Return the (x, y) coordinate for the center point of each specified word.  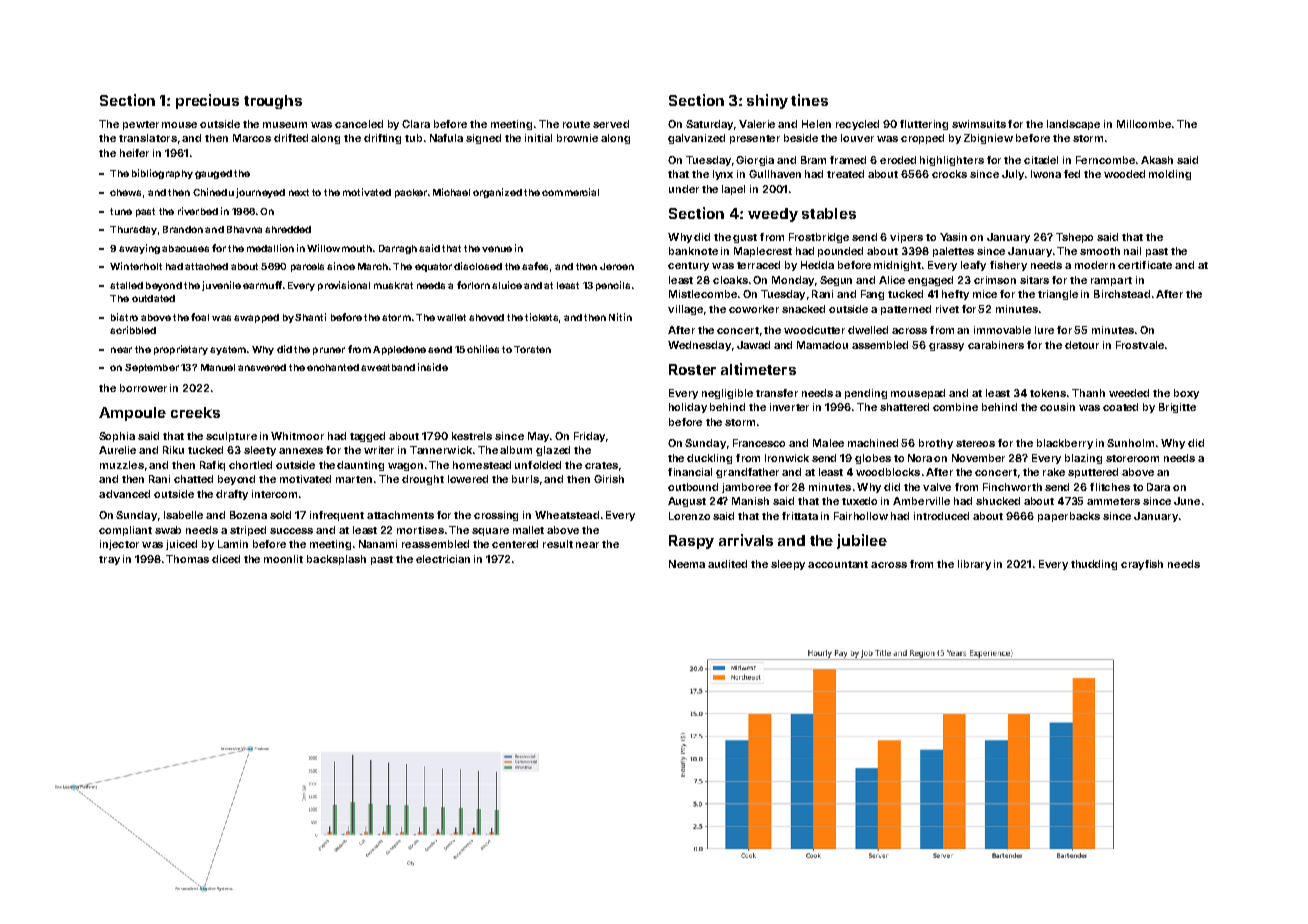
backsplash (336, 560)
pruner (329, 351)
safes (535, 266)
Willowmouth (339, 248)
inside (433, 367)
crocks (949, 174)
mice (985, 294)
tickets (541, 317)
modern (1095, 265)
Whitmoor (297, 436)
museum (285, 125)
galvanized (696, 139)
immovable (1002, 330)
